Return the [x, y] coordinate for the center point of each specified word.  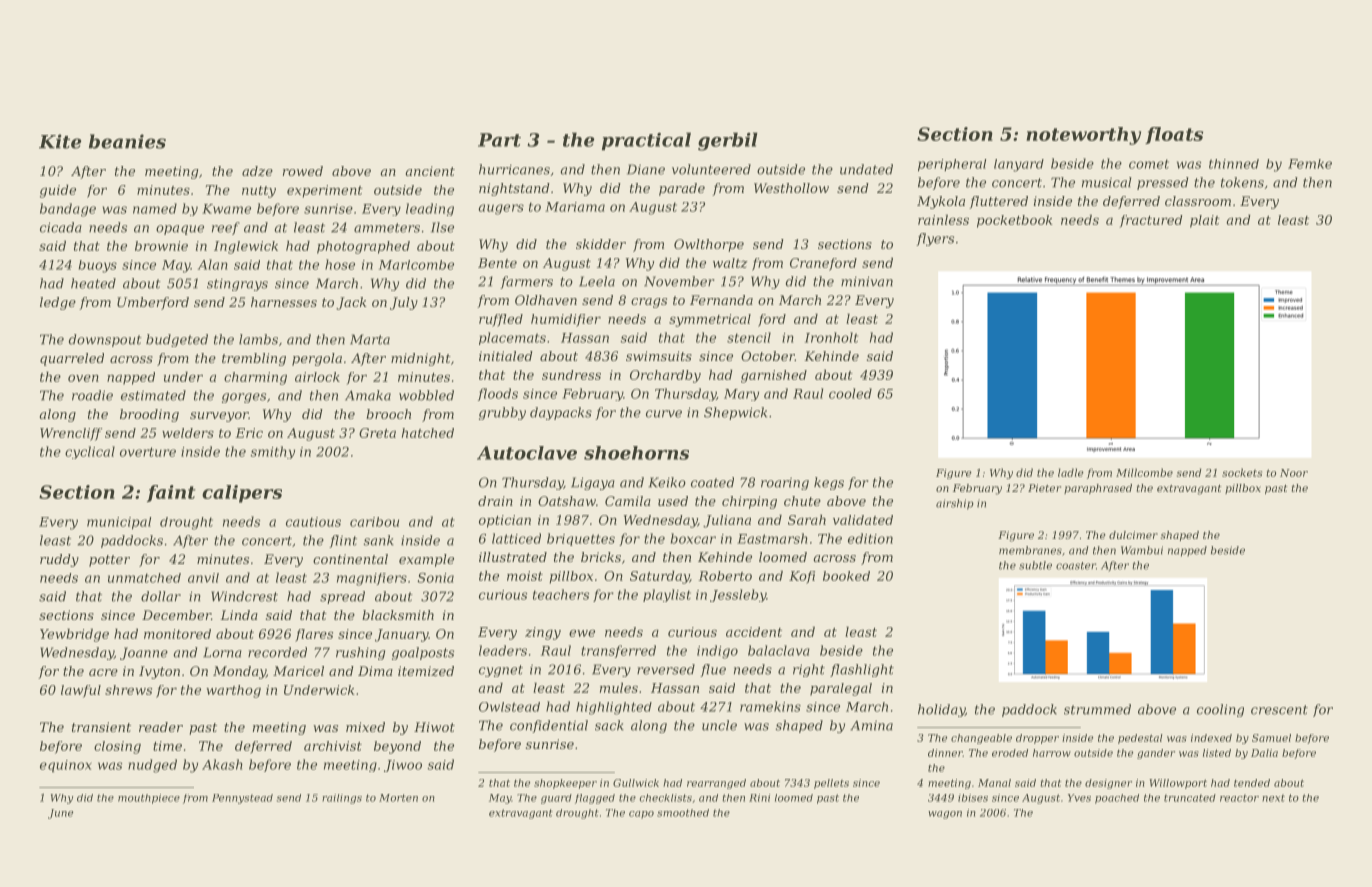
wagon [945, 815]
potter [109, 561]
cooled [850, 393]
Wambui [1142, 550]
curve [664, 414]
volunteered [711, 169]
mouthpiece [149, 799]
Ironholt [831, 337]
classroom [1198, 201]
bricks [601, 557]
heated [93, 283]
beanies [127, 141]
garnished [774, 376]
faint [171, 493]
